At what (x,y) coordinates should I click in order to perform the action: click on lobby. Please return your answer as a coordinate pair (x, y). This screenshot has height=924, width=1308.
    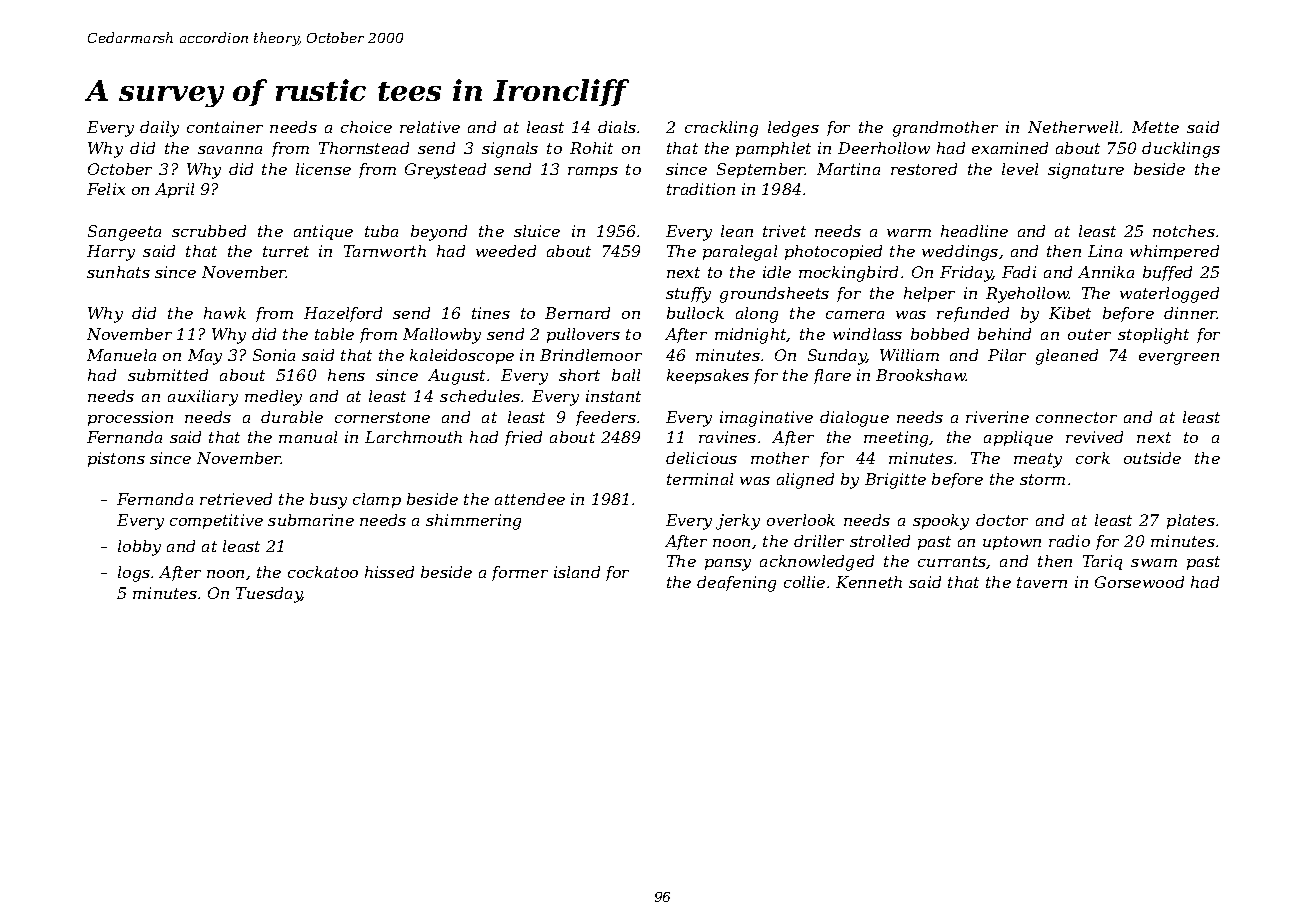
    Looking at the image, I should click on (139, 548).
